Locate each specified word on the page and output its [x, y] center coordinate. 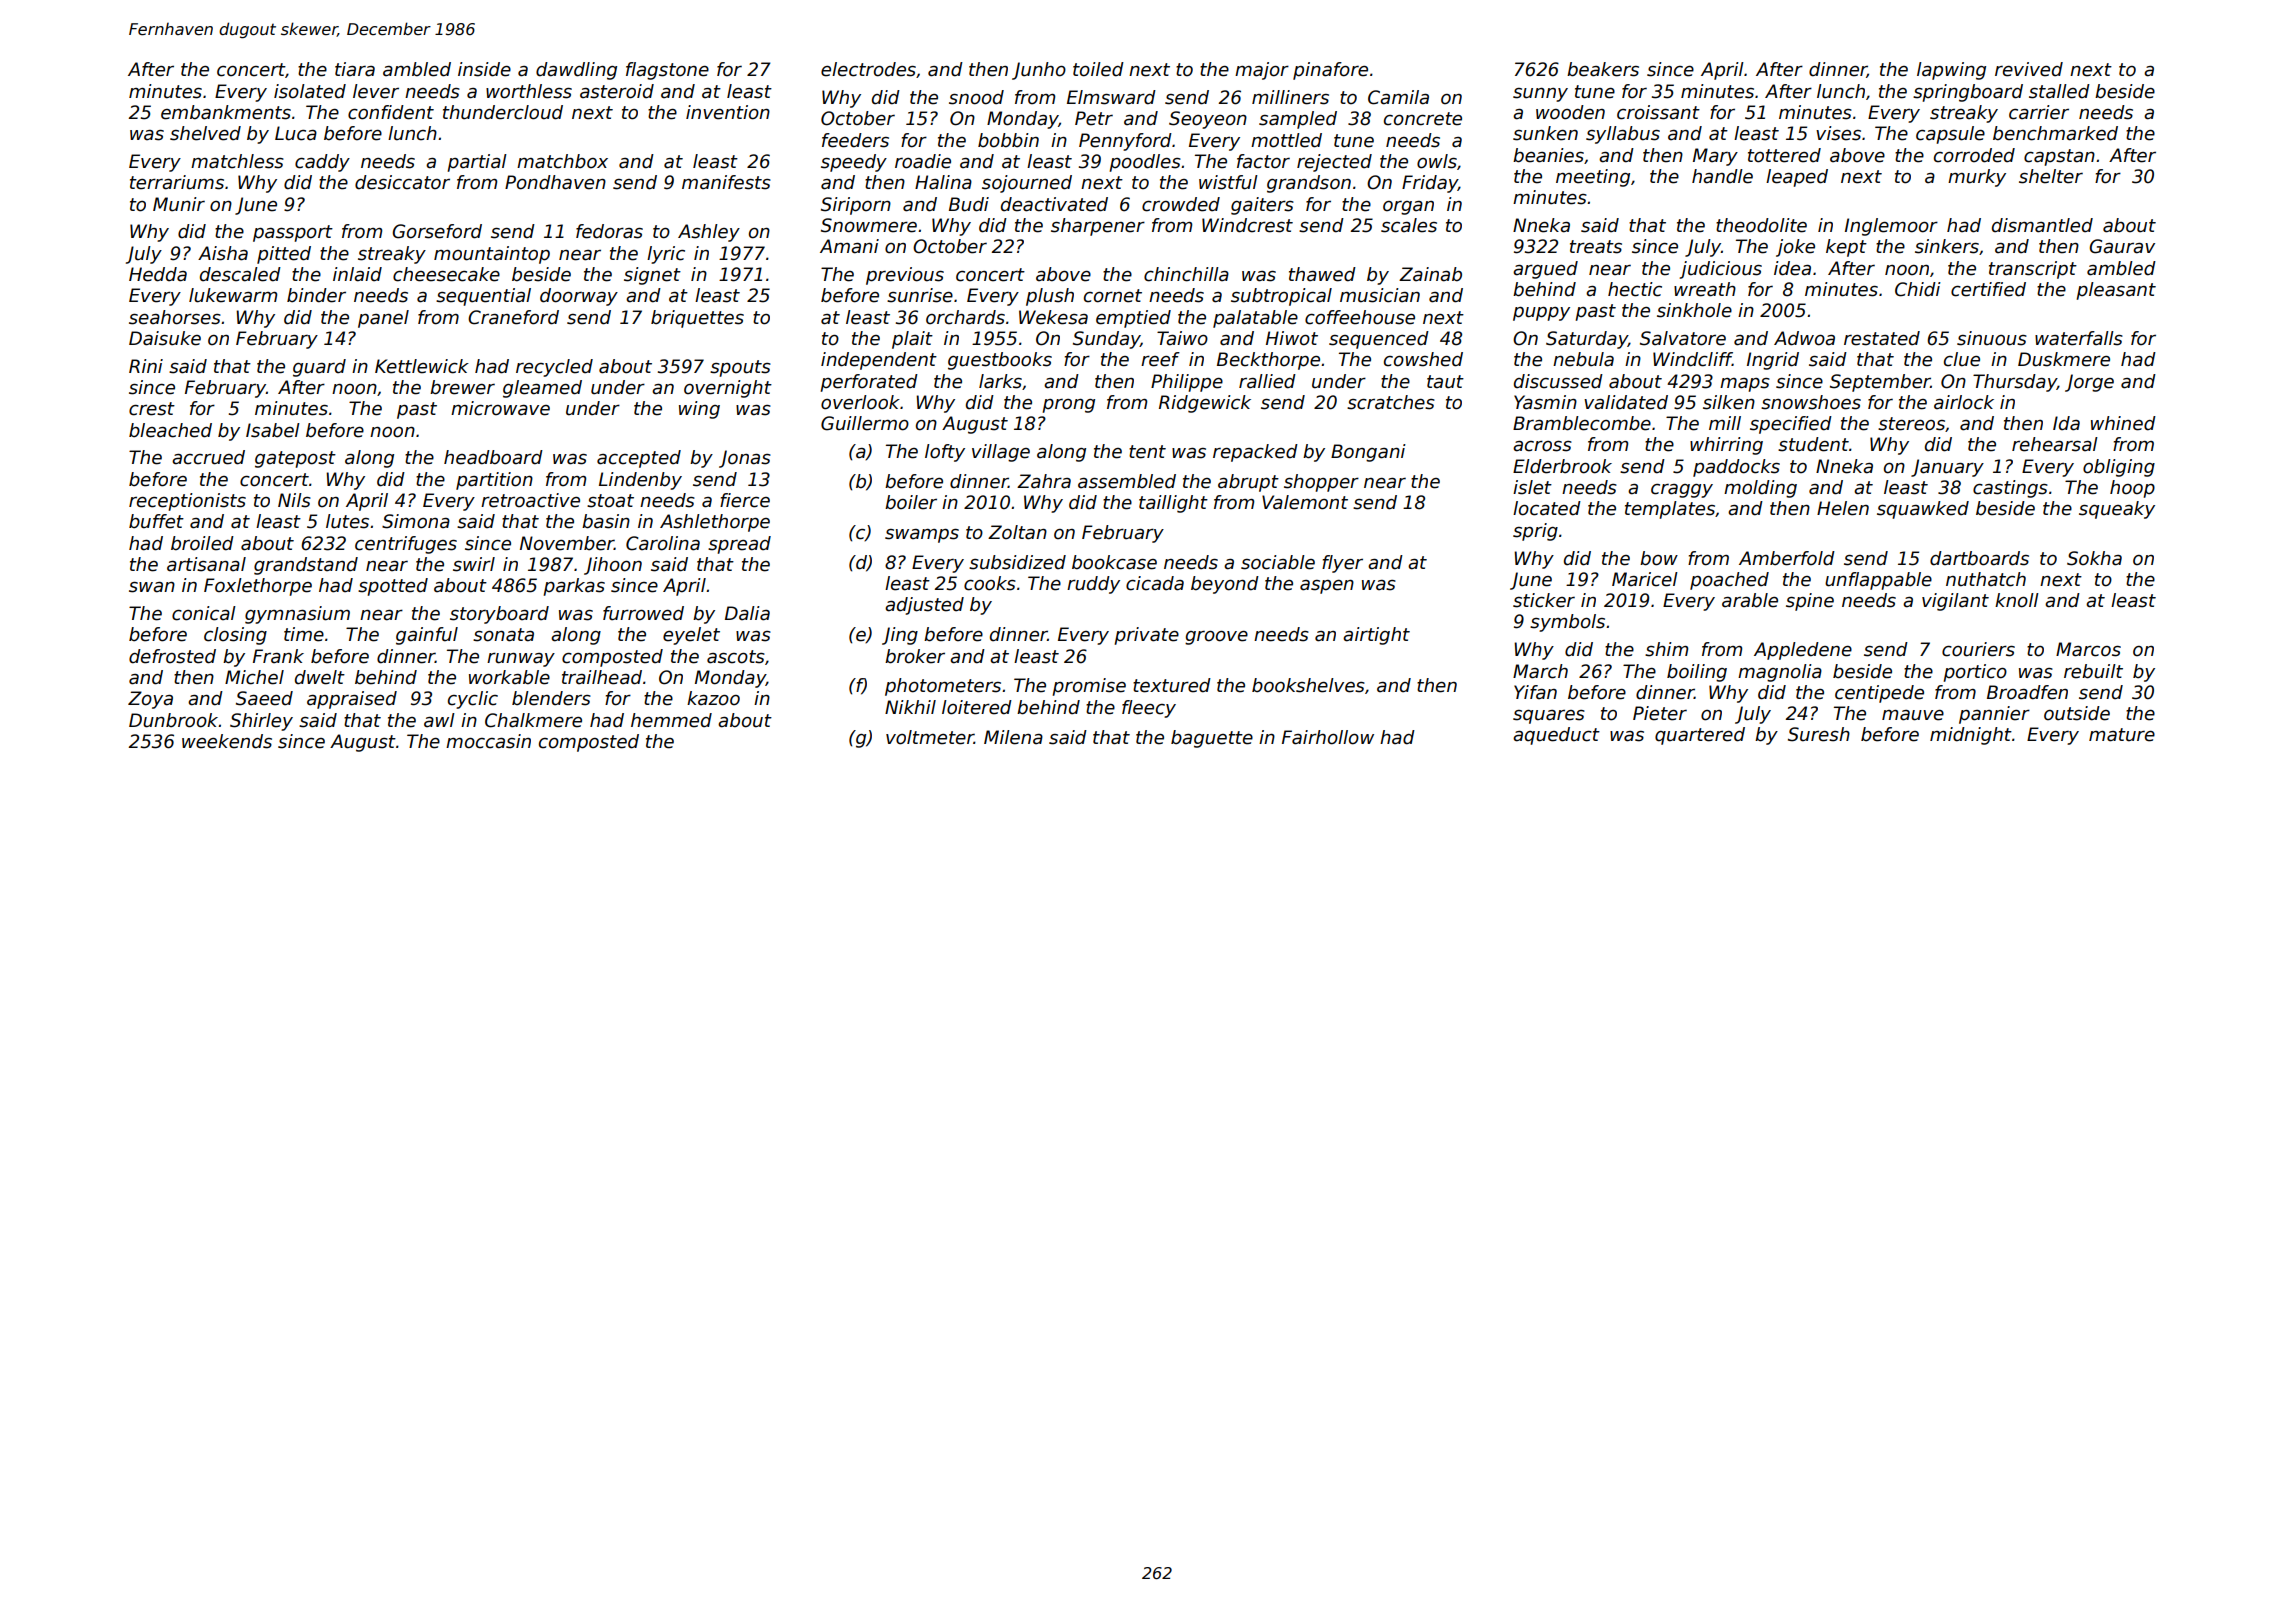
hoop [2132, 489]
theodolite [1761, 225]
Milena [1013, 737]
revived [2029, 69]
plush [1050, 297]
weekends [227, 741]
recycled [554, 368]
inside [484, 69]
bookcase [1114, 562]
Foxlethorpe [258, 587]
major [1262, 71]
